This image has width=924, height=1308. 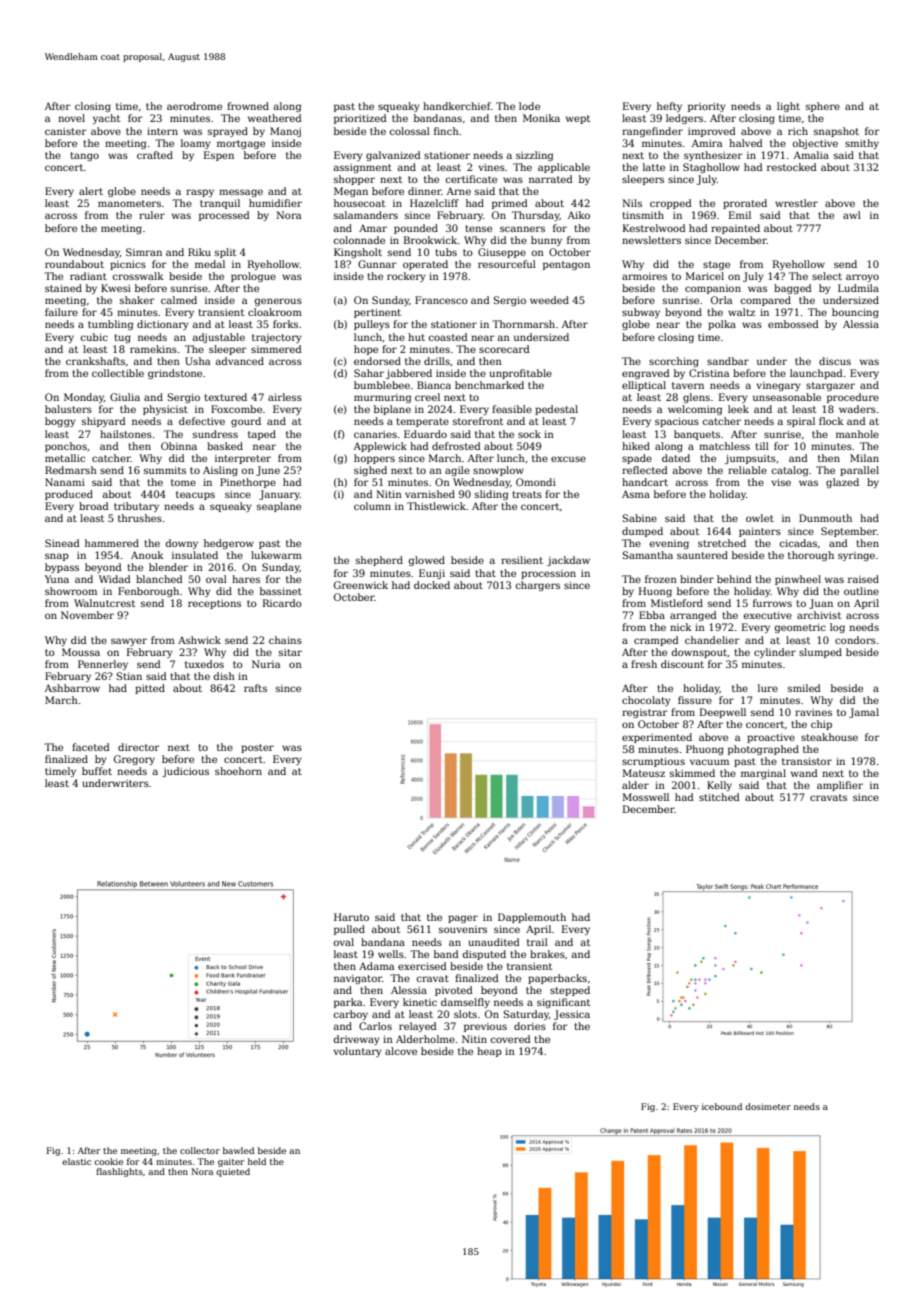 I want to click on colossal, so click(x=410, y=131).
